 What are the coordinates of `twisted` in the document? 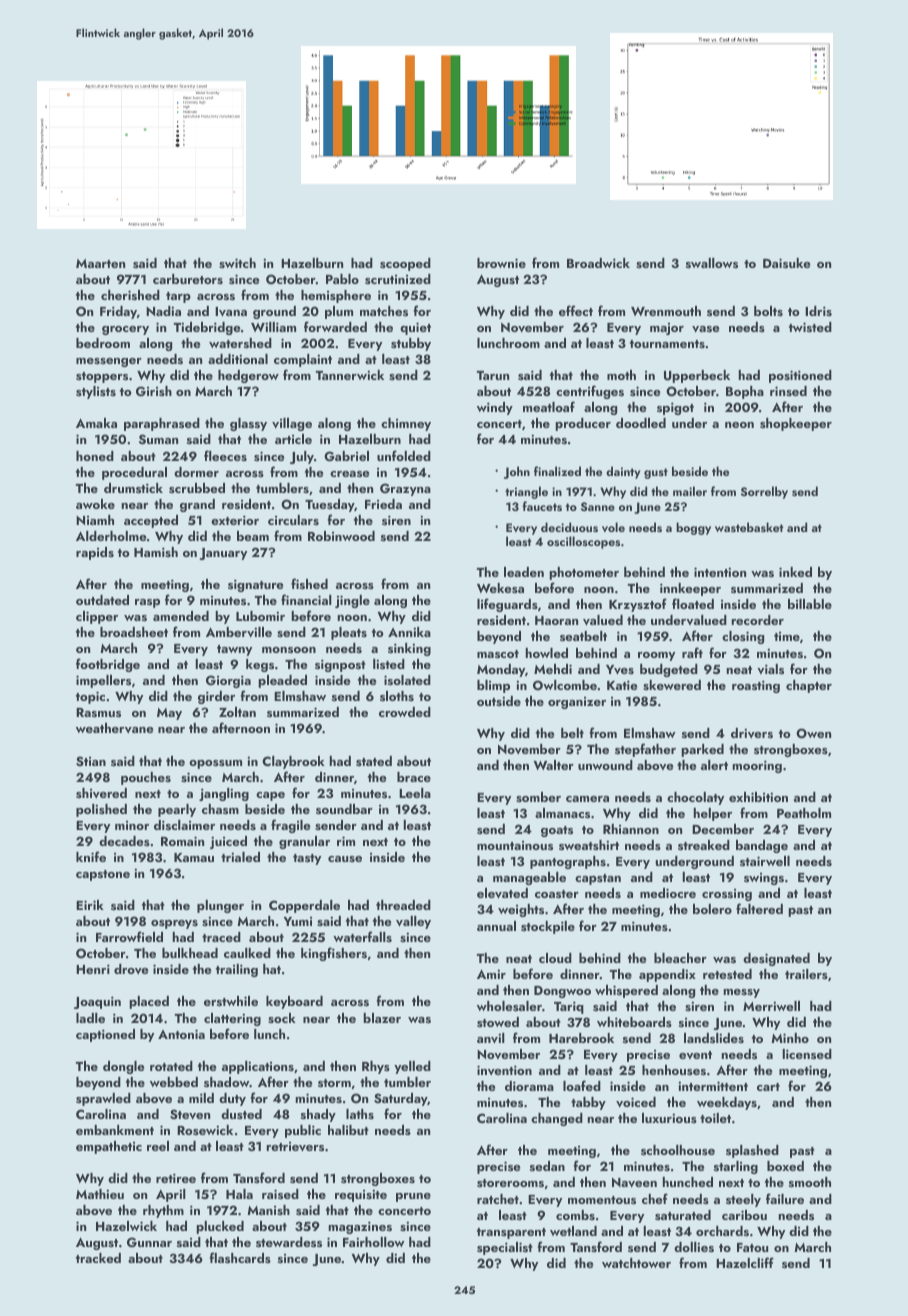 It's located at (810, 327).
